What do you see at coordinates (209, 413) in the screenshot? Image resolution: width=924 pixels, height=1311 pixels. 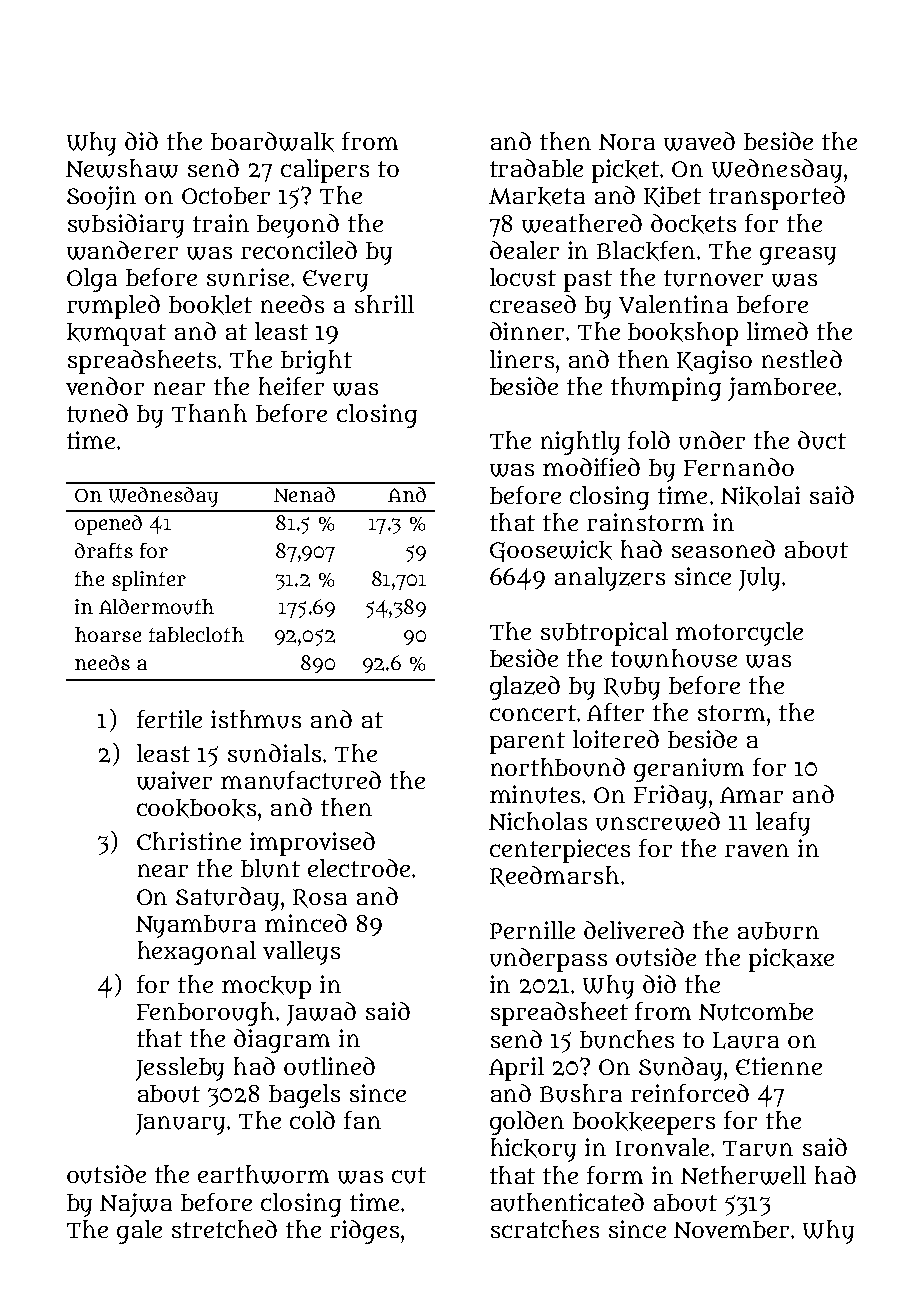 I see `Thanh` at bounding box center [209, 413].
